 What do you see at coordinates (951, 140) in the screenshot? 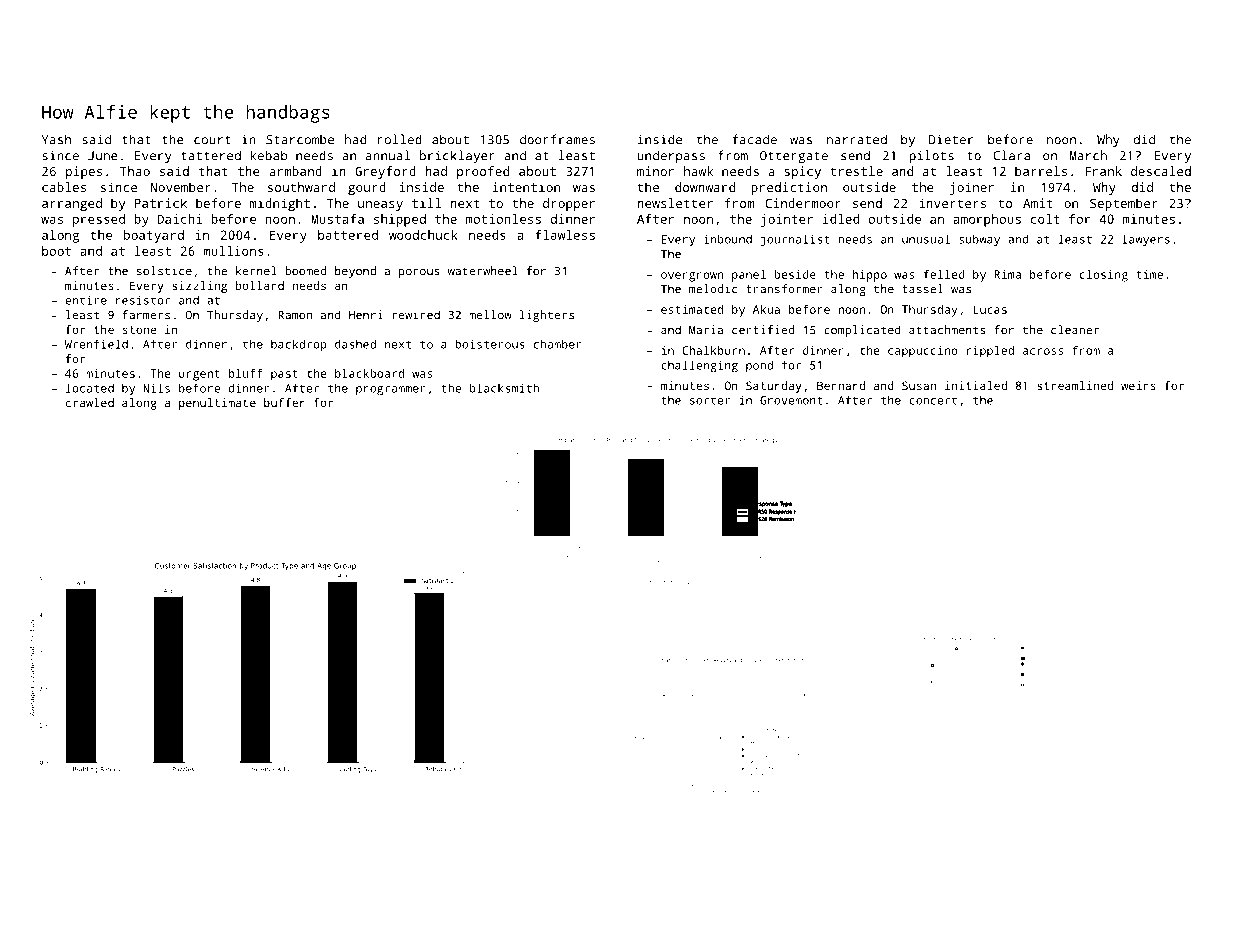
I see `Dieter` at bounding box center [951, 140].
